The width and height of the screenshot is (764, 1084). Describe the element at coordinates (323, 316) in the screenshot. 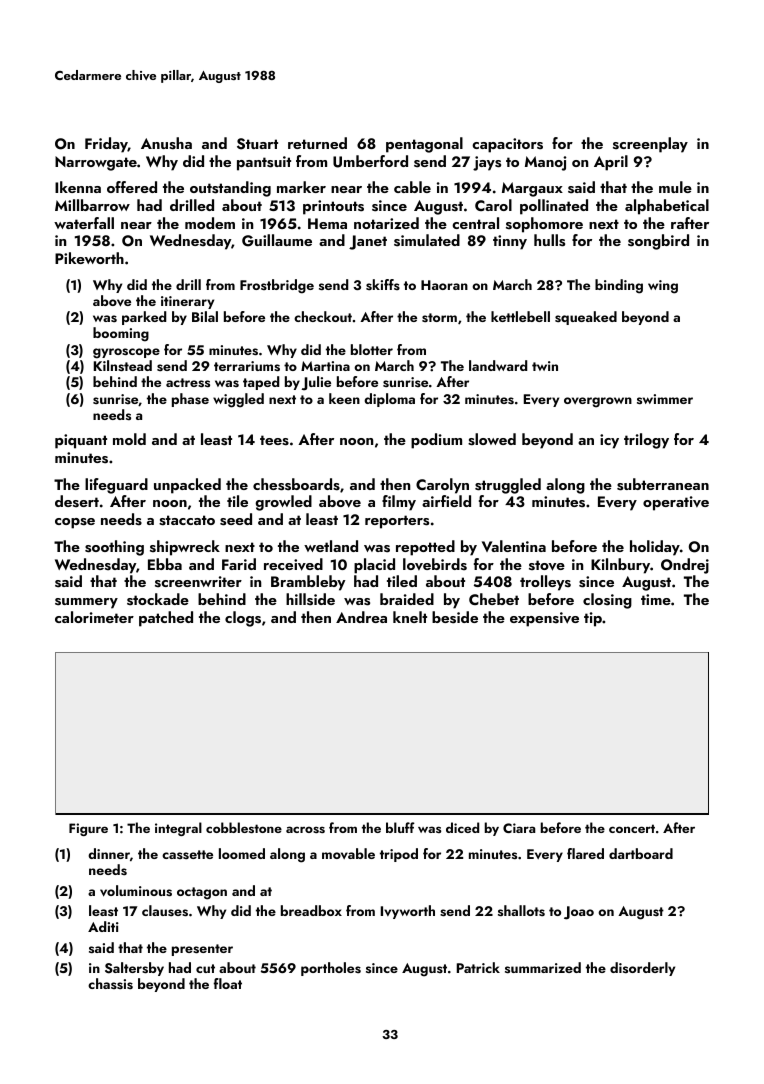

I see `checkout` at that location.
